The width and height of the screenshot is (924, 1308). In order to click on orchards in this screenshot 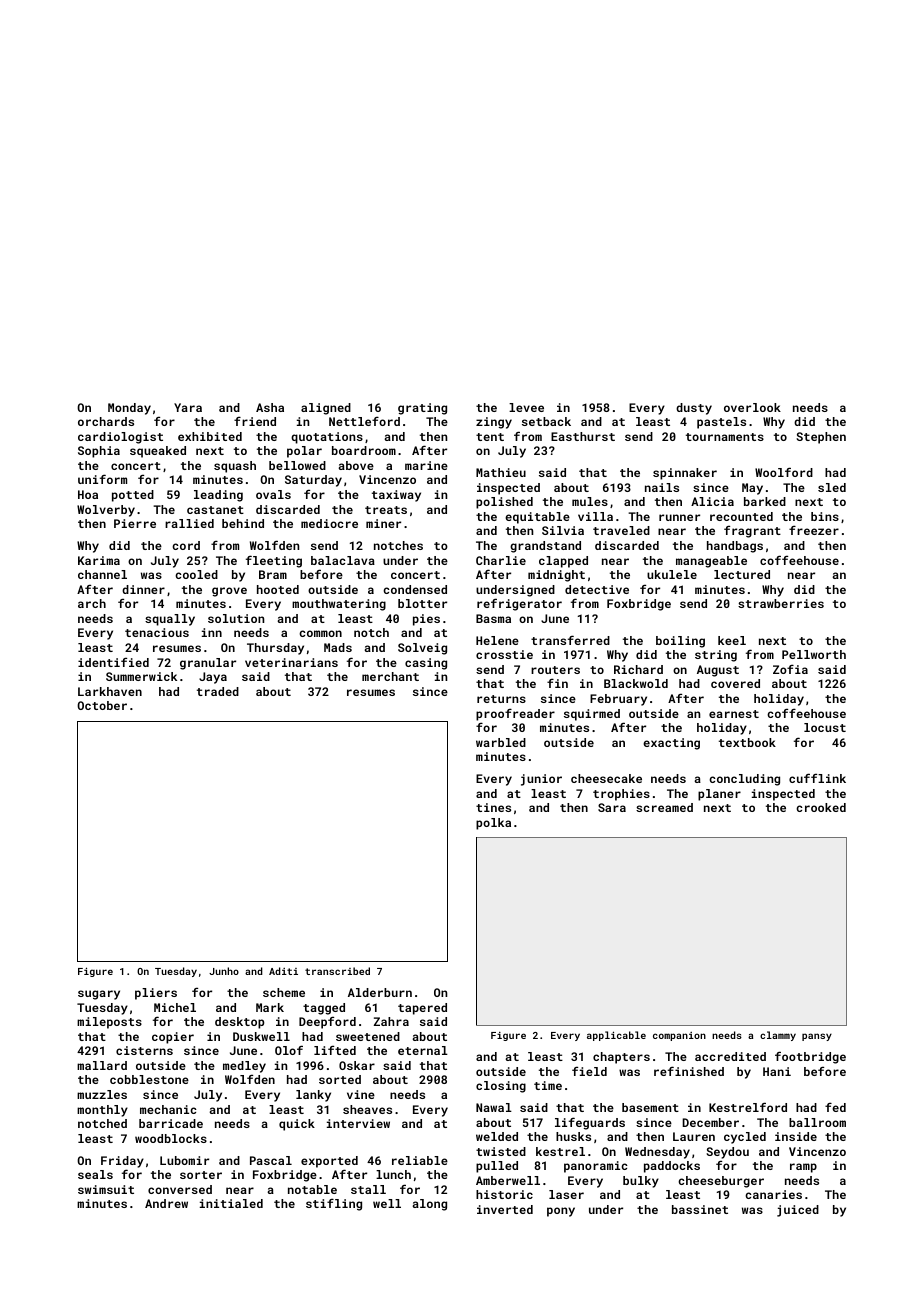, I will do `click(106, 421)`.
